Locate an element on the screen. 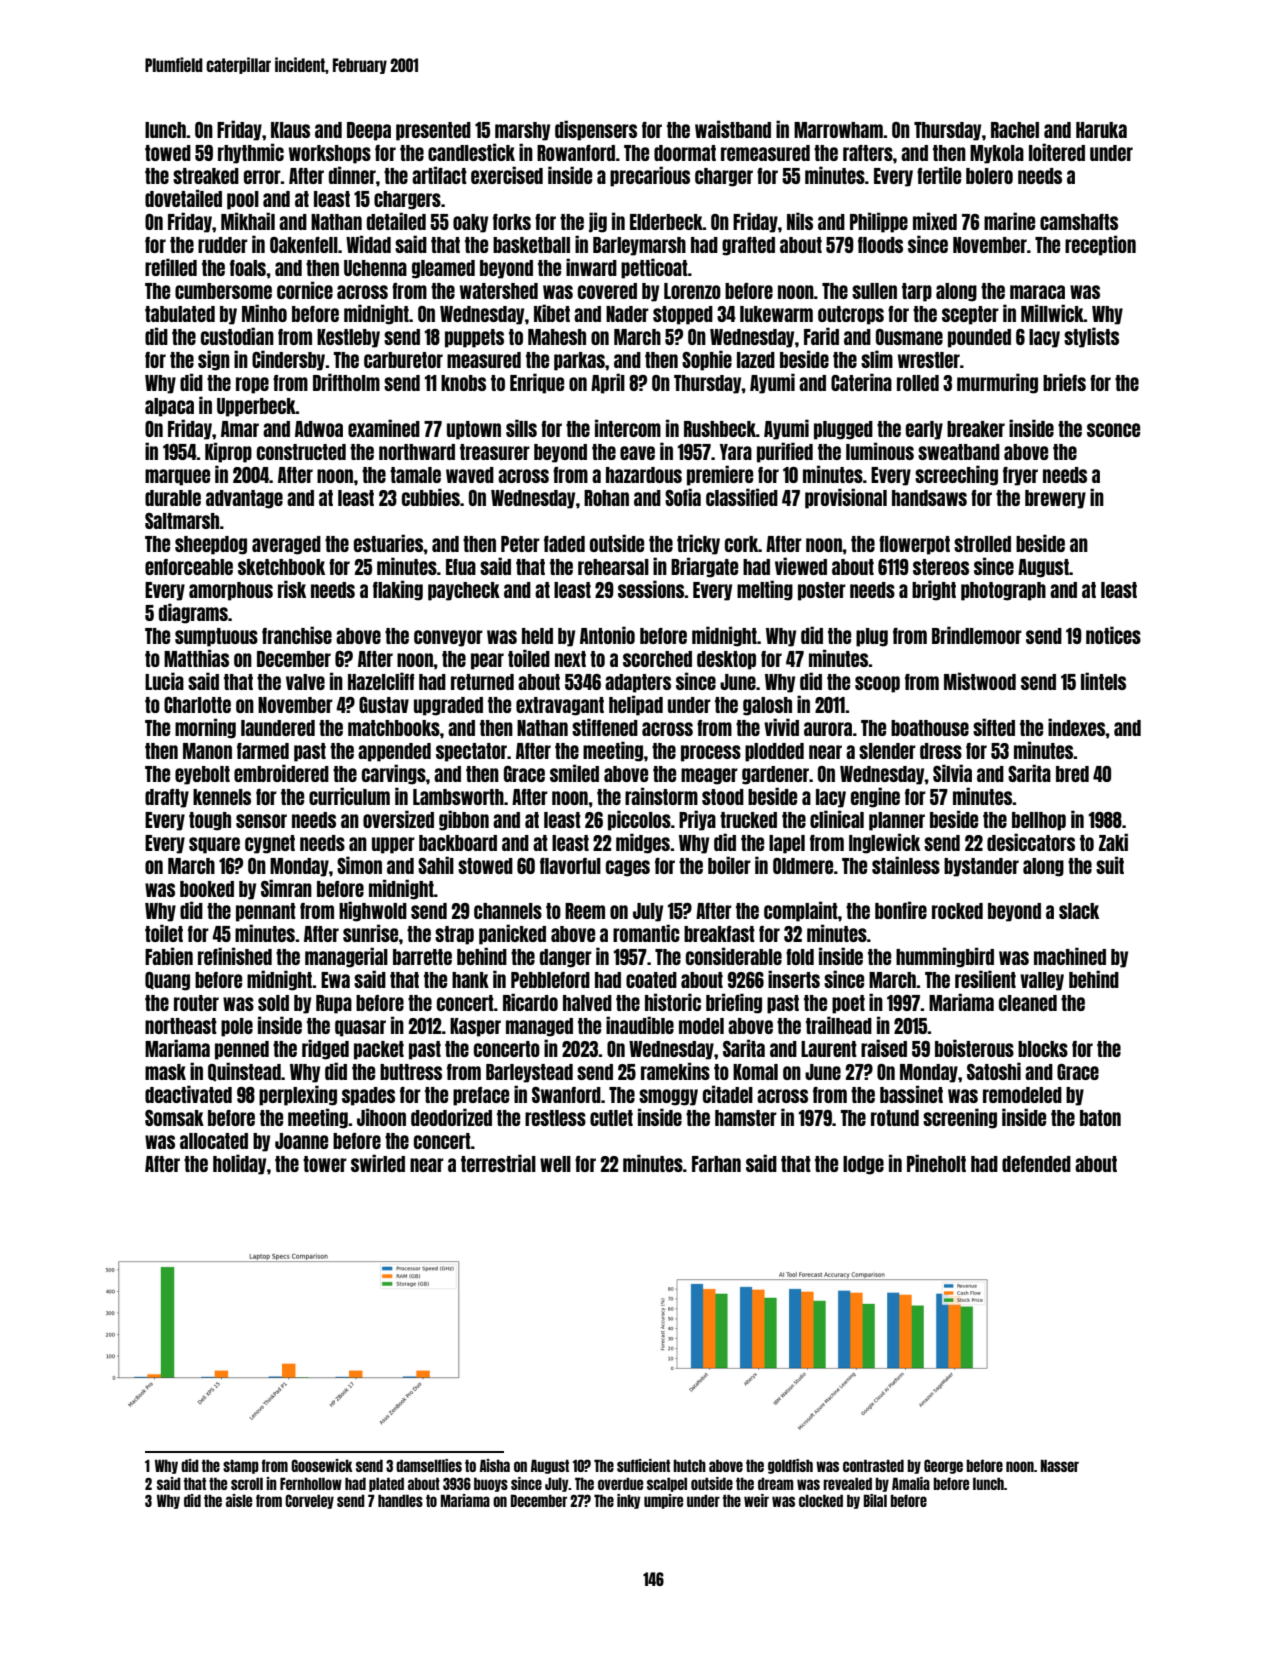 The image size is (1287, 1665). inky is located at coordinates (629, 1501).
